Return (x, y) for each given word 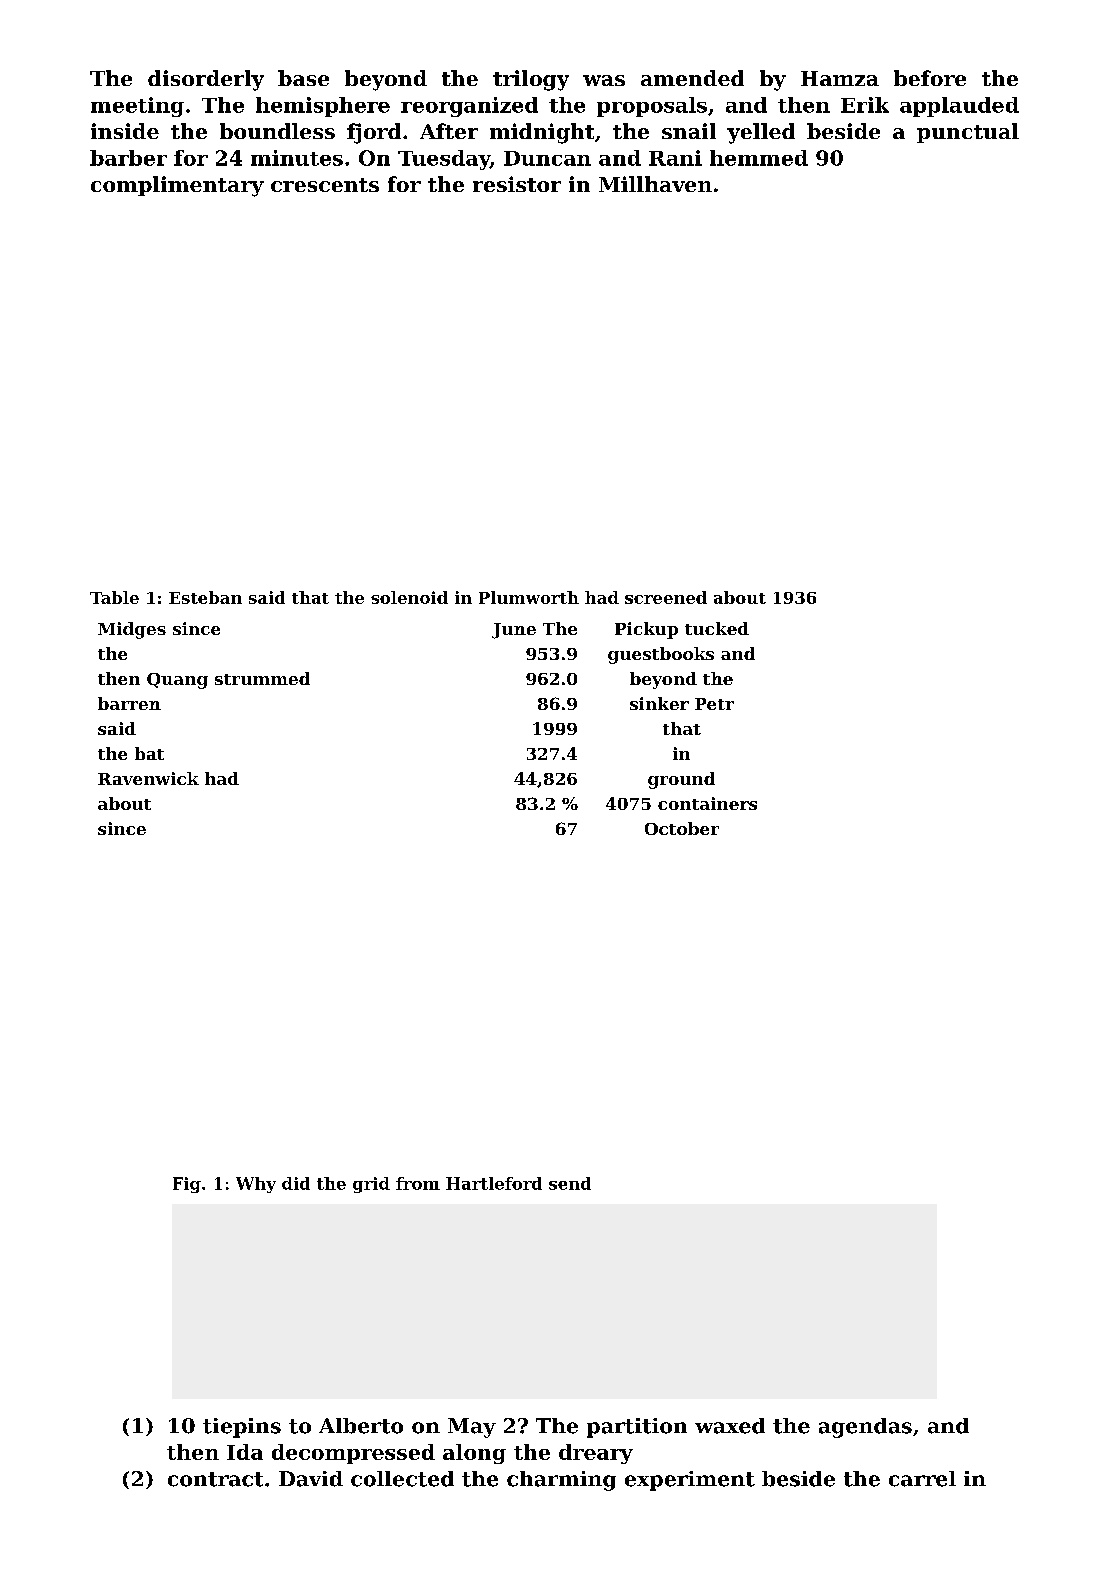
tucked (717, 628)
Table (114, 597)
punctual (968, 133)
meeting (137, 107)
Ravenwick (148, 778)
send (570, 1183)
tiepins (242, 1428)
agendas (865, 1428)
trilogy (531, 80)
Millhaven (655, 184)
